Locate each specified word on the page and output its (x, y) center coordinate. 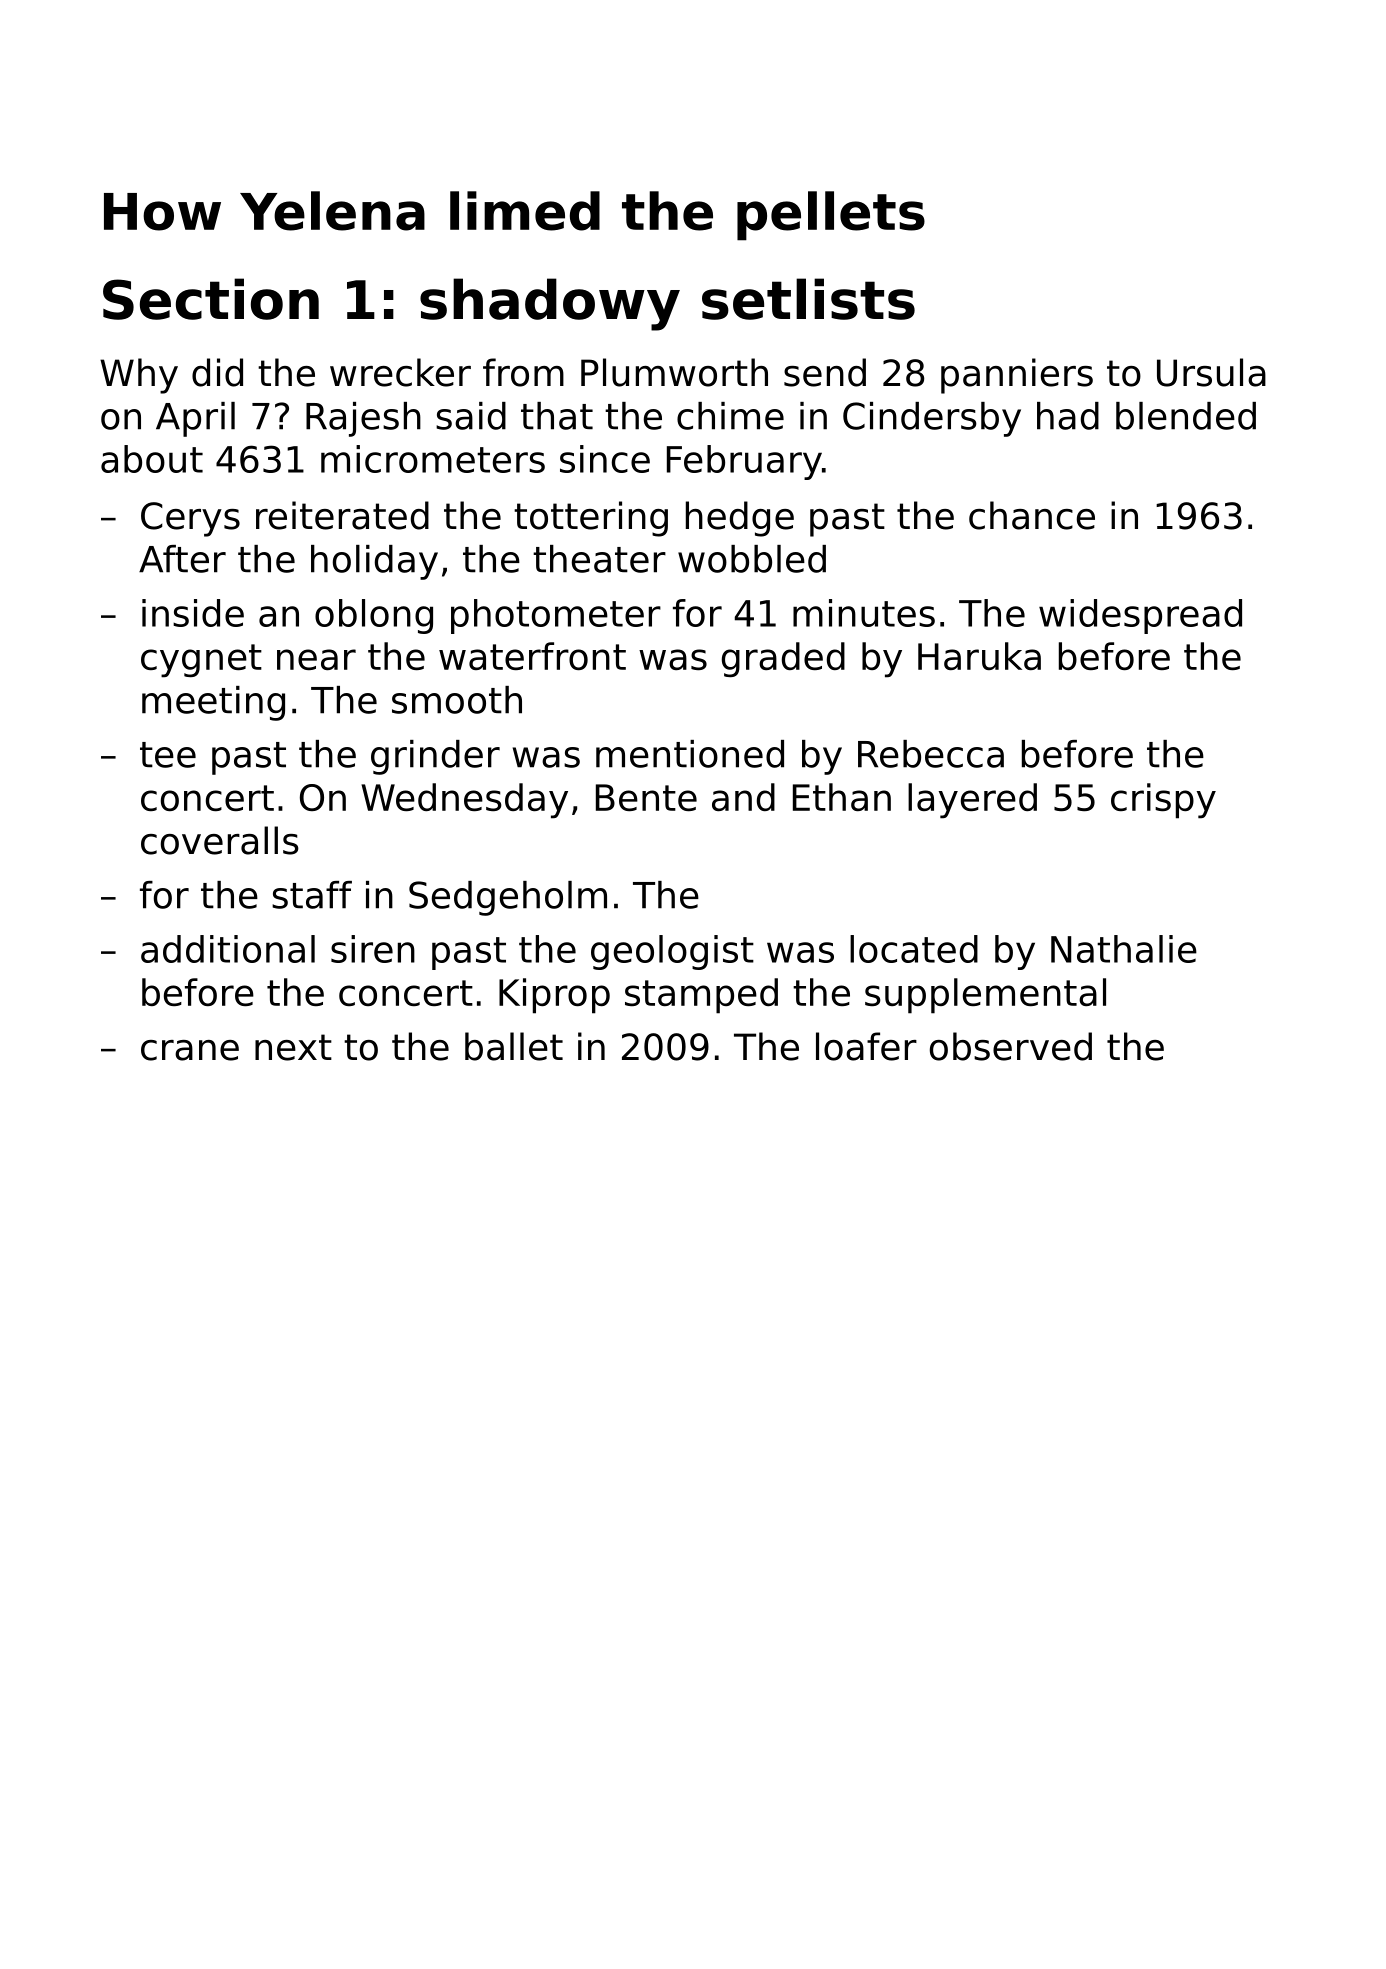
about (152, 459)
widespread (1140, 616)
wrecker (400, 372)
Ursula (1211, 372)
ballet (514, 1046)
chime (730, 416)
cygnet (201, 661)
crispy (1163, 801)
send (825, 372)
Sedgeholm (508, 898)
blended (1186, 416)
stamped (701, 996)
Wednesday (464, 801)
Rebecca (931, 754)
